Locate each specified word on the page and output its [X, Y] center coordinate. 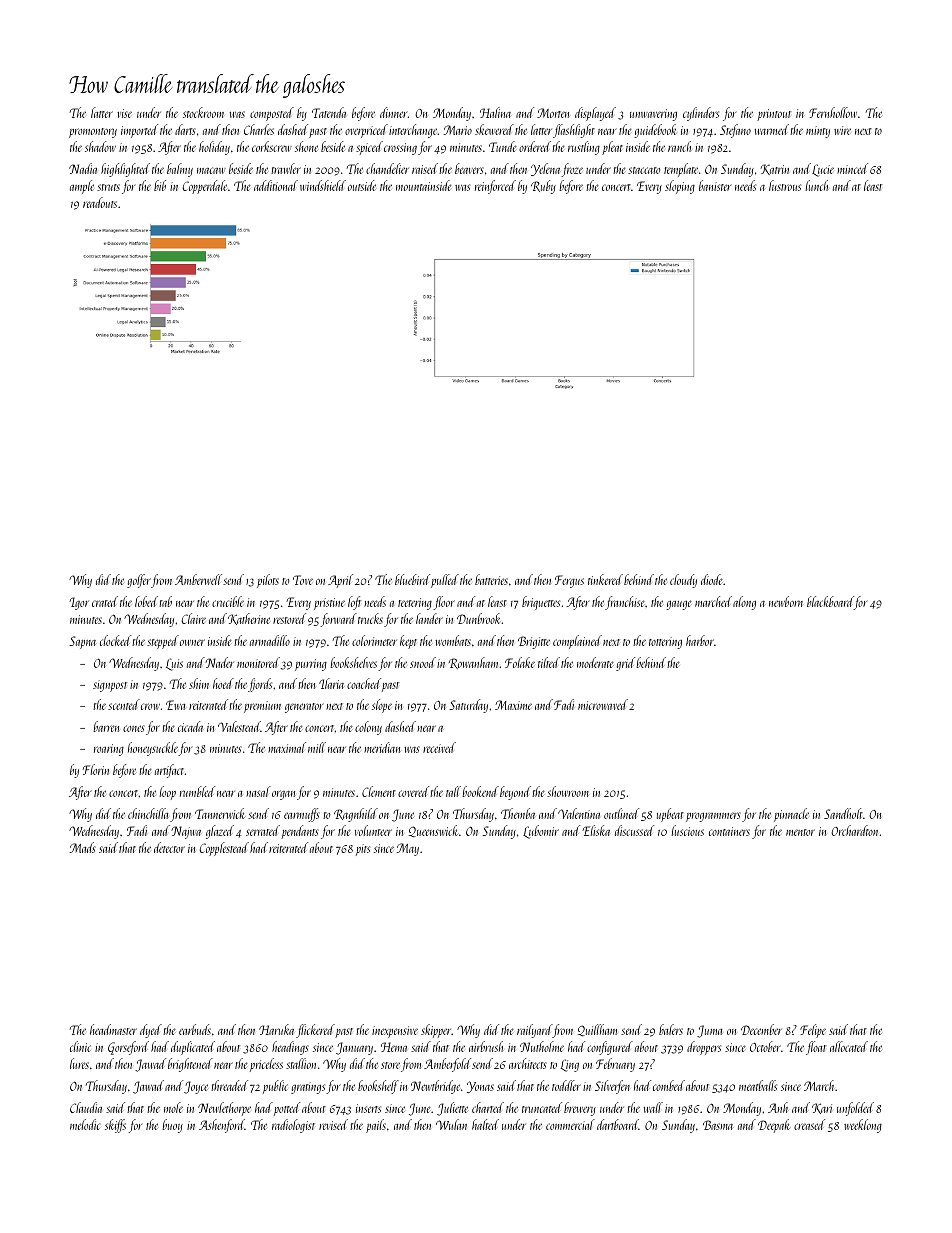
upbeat [670, 815]
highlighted [125, 170]
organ [284, 795]
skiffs [115, 1126]
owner [192, 642]
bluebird [412, 579]
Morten [553, 113]
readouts [100, 202]
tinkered [605, 579]
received [439, 747]
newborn [786, 601]
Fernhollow [833, 112]
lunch [816, 185]
